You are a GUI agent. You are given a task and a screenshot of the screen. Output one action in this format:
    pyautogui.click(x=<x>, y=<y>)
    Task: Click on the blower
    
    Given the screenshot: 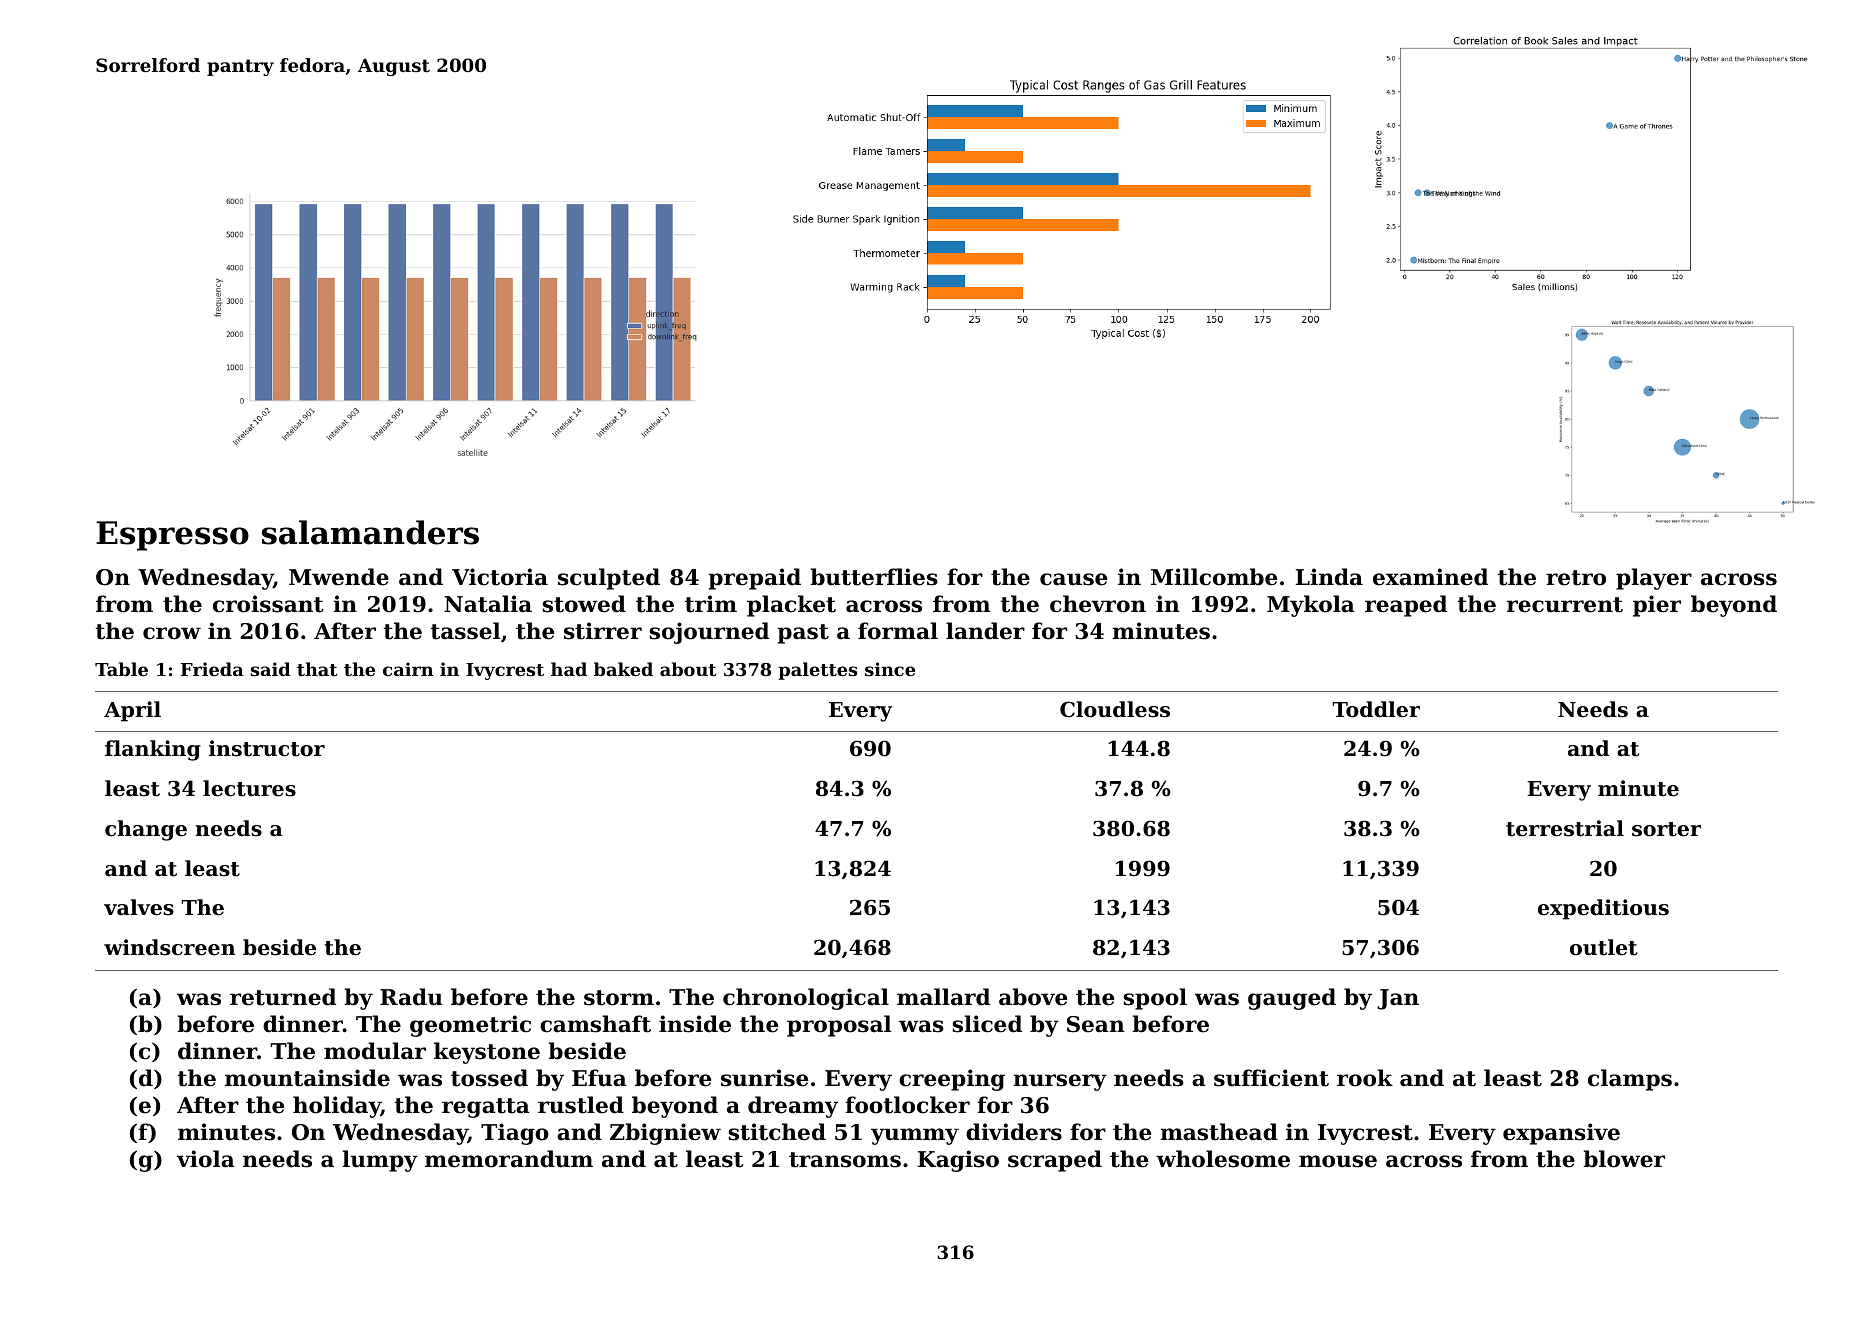 What is the action you would take?
    pyautogui.click(x=1624, y=1159)
